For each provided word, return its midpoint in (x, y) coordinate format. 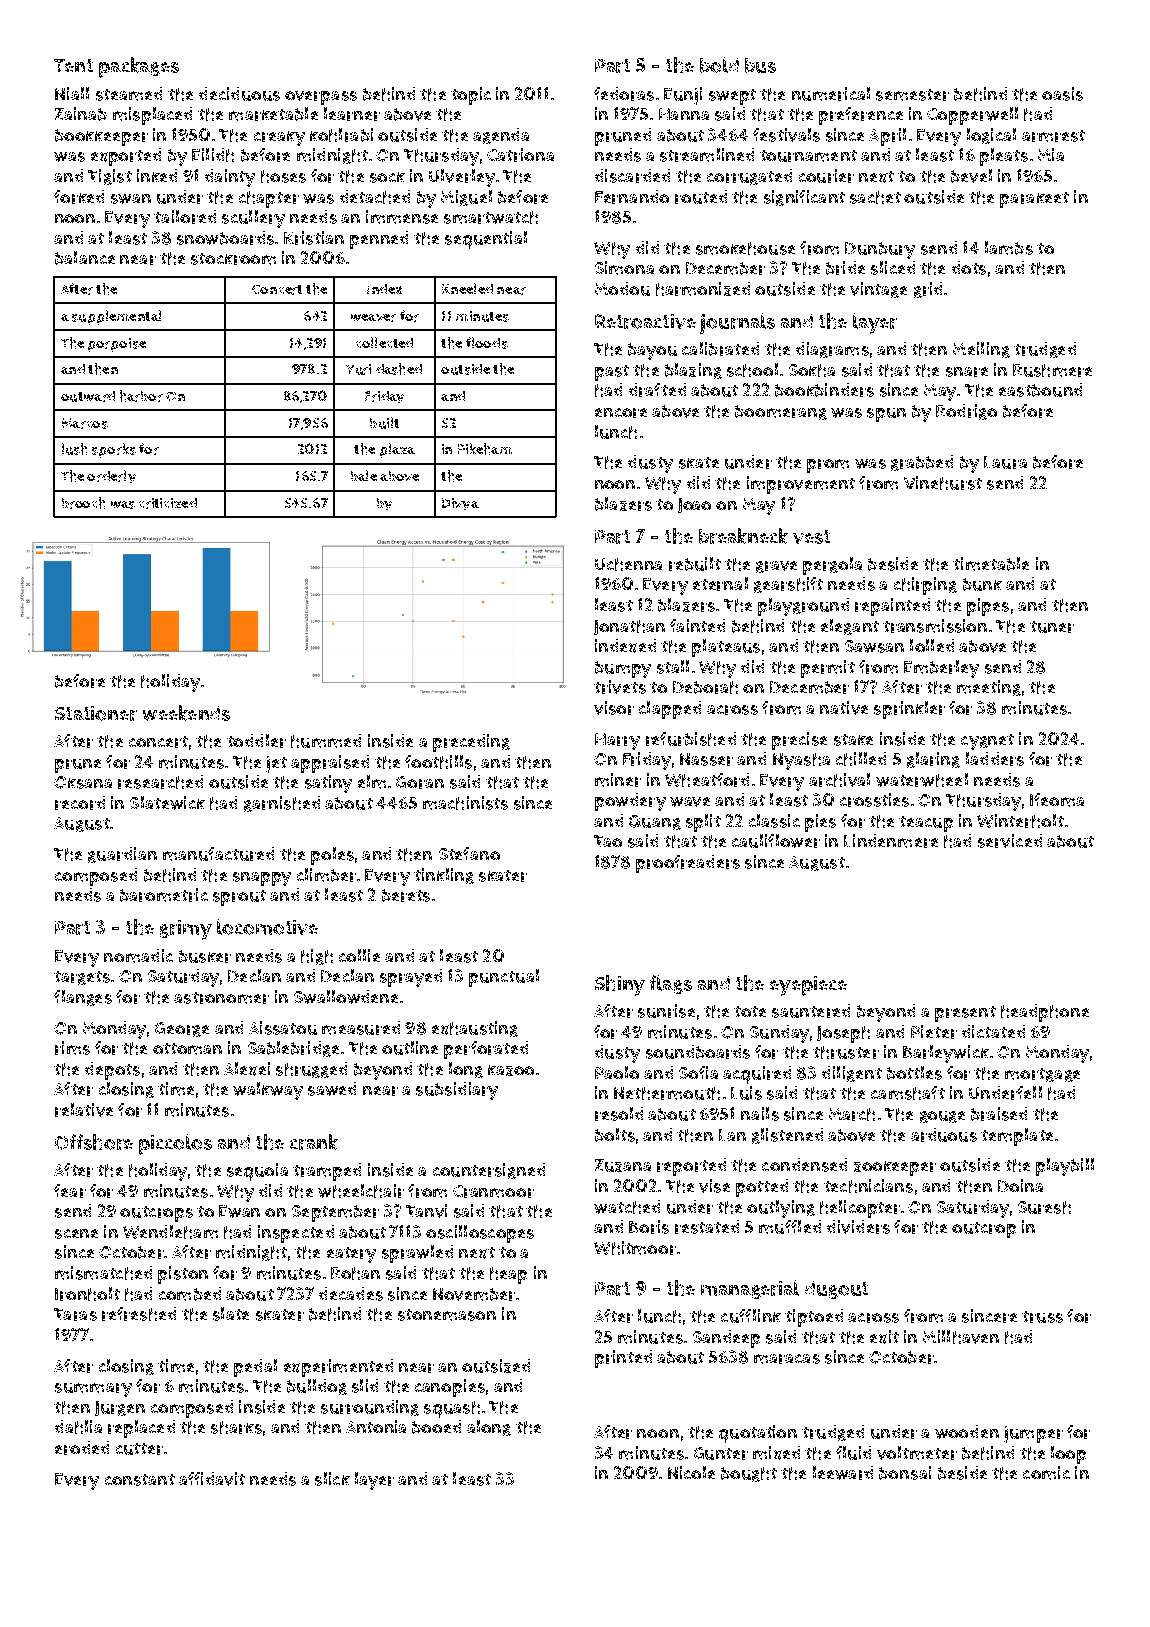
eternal (720, 584)
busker (205, 956)
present (965, 1014)
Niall (72, 93)
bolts (615, 1135)
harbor (141, 396)
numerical (831, 94)
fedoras (624, 94)
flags (671, 984)
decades (351, 1294)
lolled (932, 645)
